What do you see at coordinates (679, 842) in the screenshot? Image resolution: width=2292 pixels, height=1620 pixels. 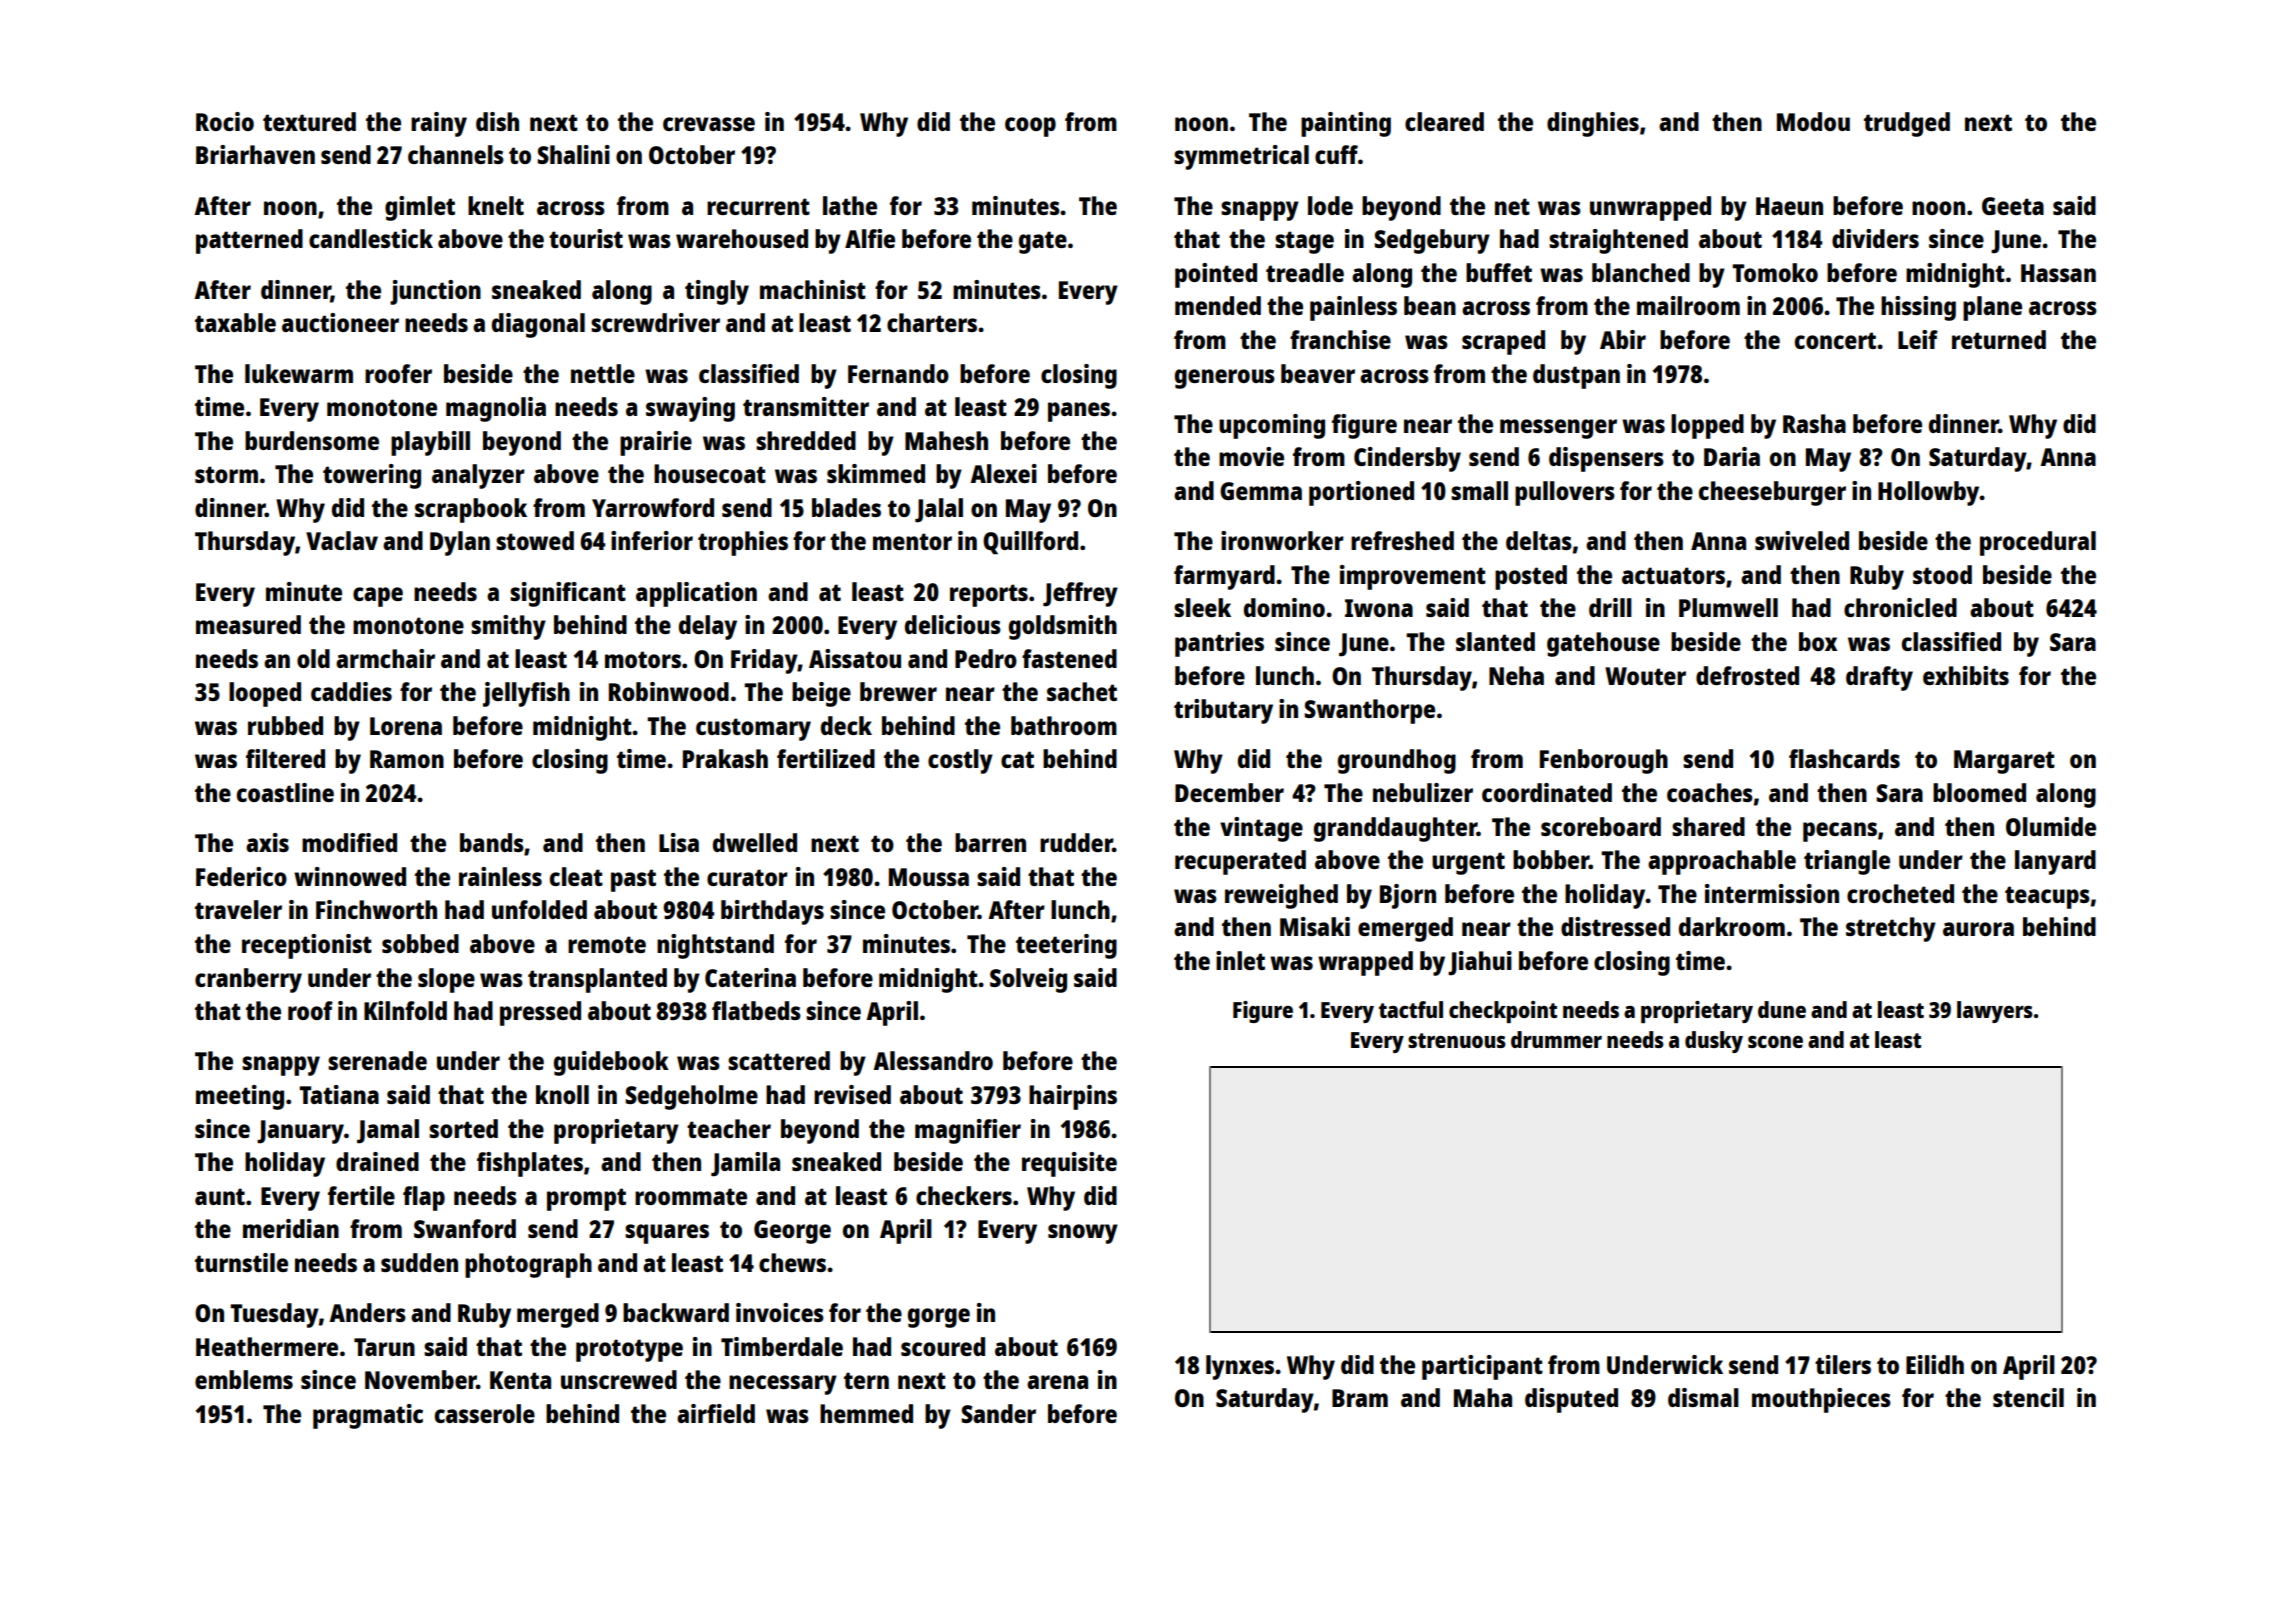 I see `Lisa` at bounding box center [679, 842].
